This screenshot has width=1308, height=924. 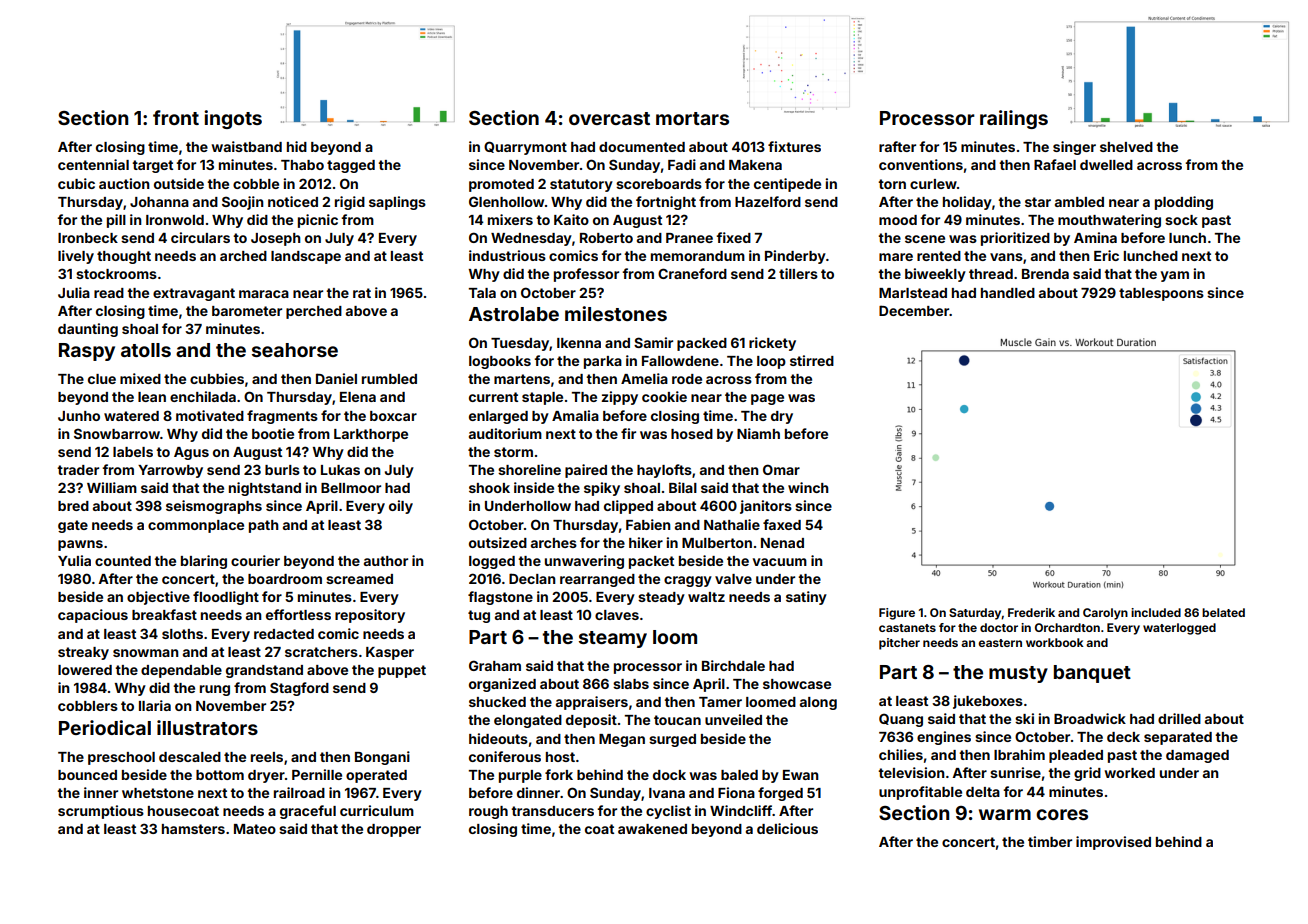 What do you see at coordinates (501, 185) in the screenshot?
I see `promoted` at bounding box center [501, 185].
